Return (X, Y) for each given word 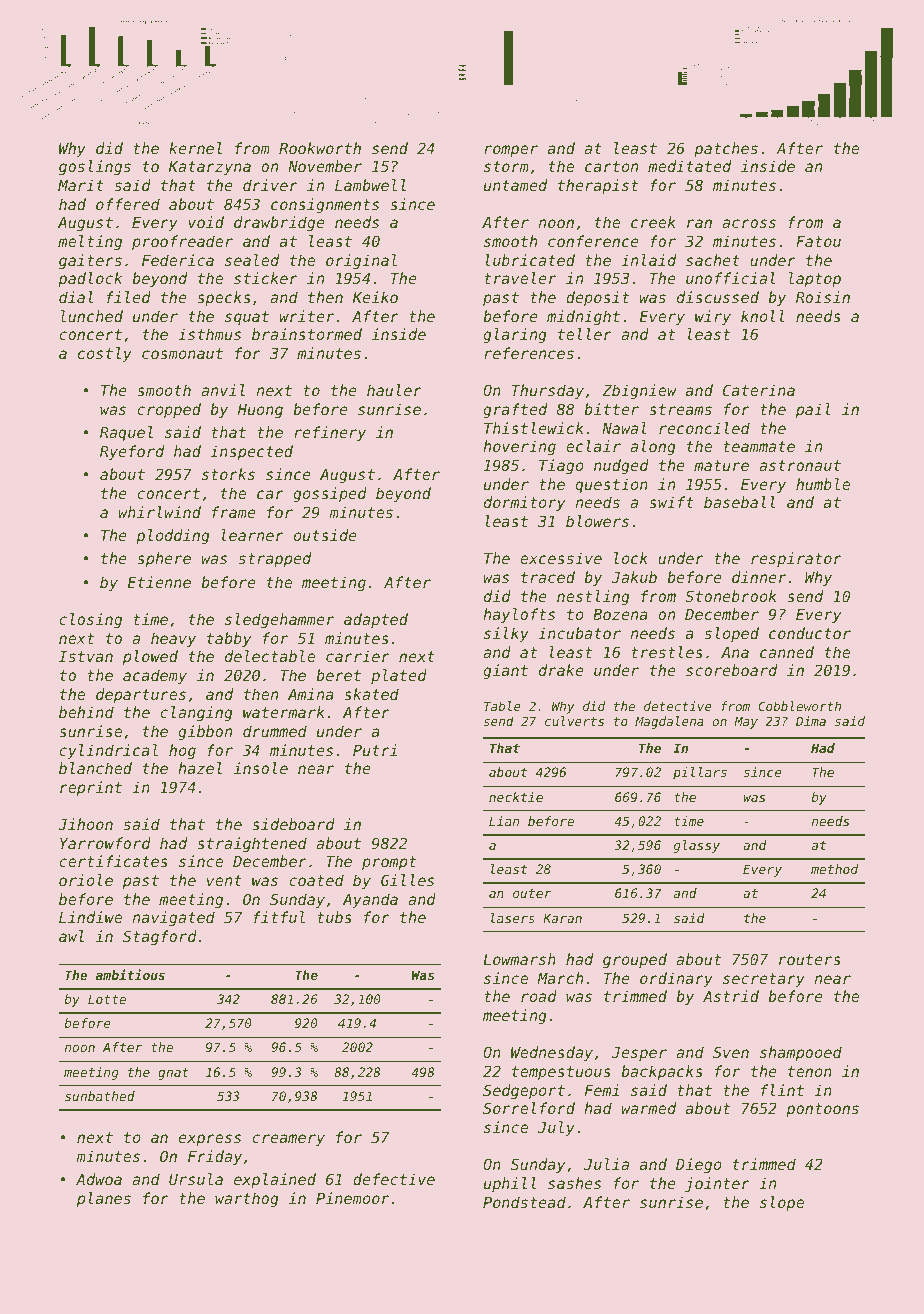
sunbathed (100, 1096)
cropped (169, 410)
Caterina (759, 390)
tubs (334, 917)
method (834, 869)
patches (726, 149)
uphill (510, 1184)
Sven (731, 1052)
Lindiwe (90, 917)
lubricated (530, 260)
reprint (91, 788)
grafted (515, 411)
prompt (389, 863)
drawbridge (279, 224)
